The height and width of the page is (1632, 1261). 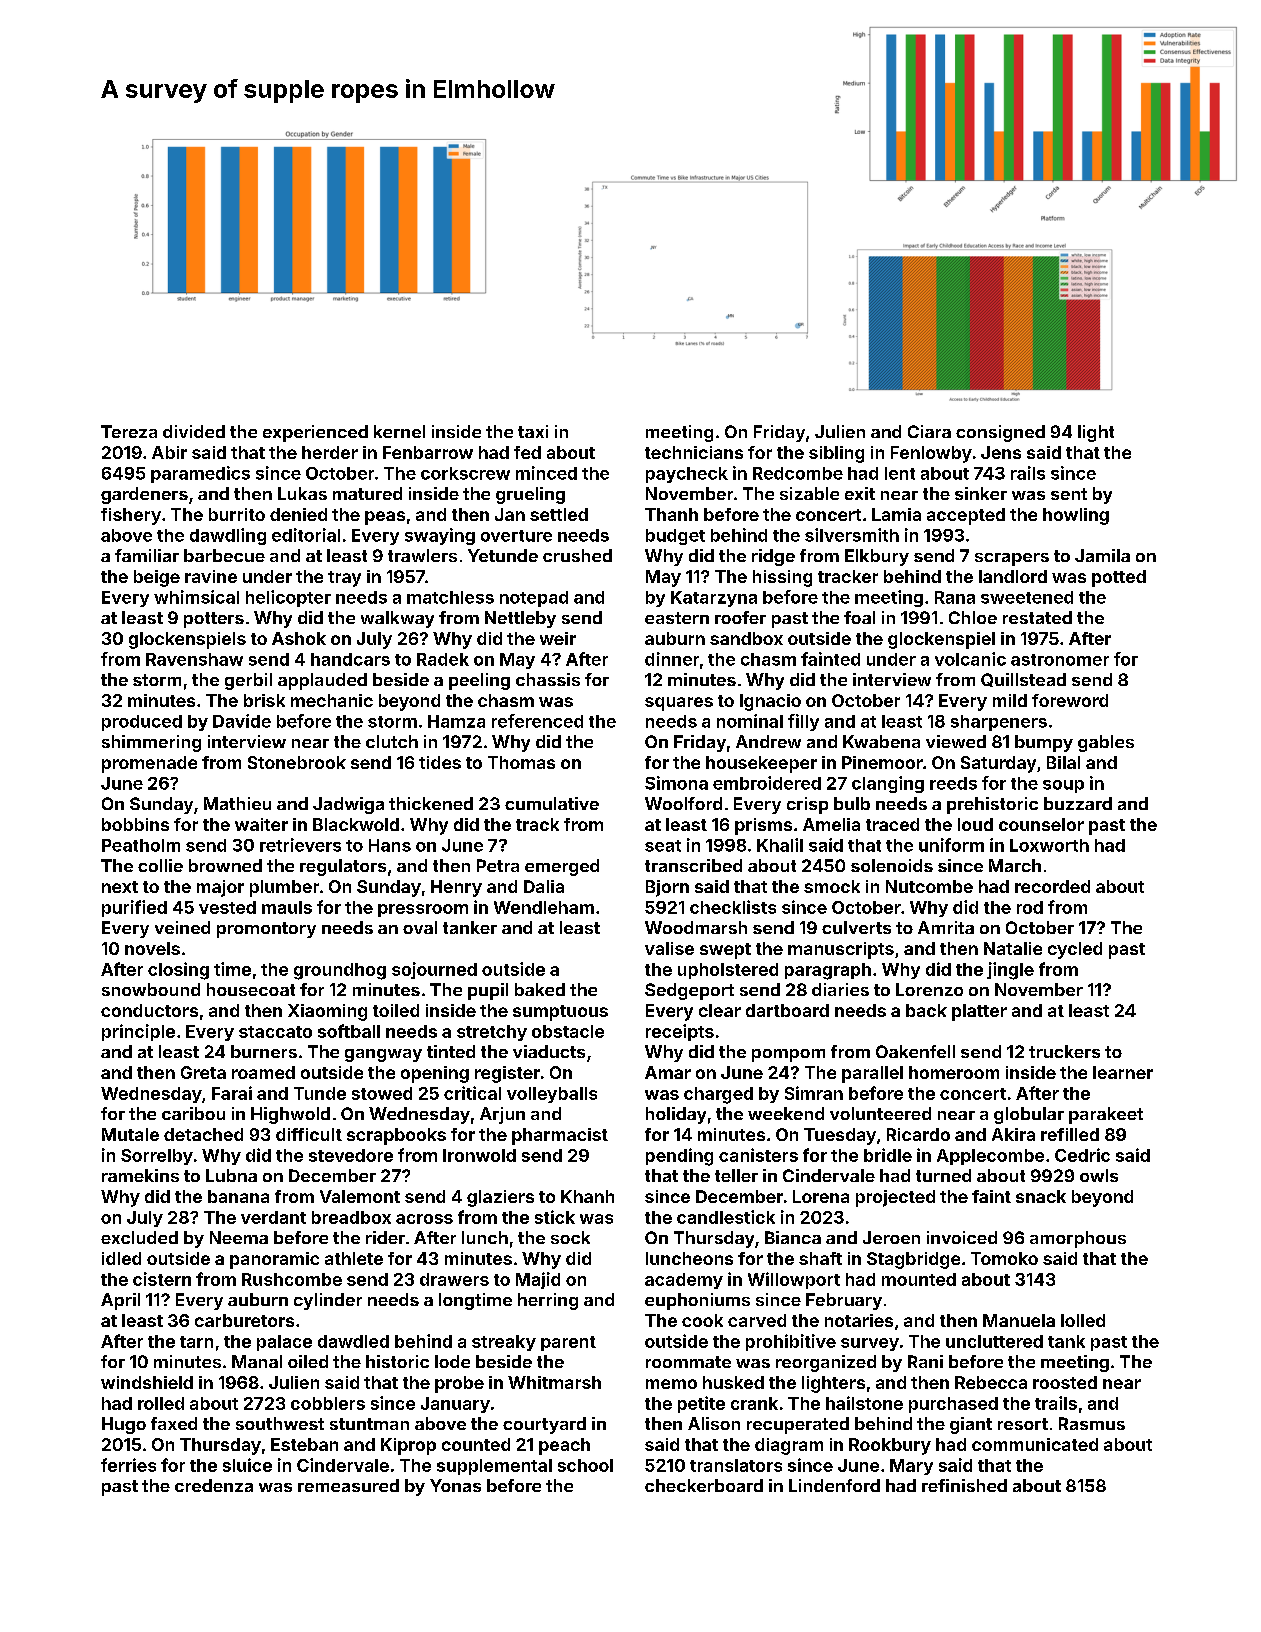 I want to click on Rasmus, so click(x=1092, y=1423).
